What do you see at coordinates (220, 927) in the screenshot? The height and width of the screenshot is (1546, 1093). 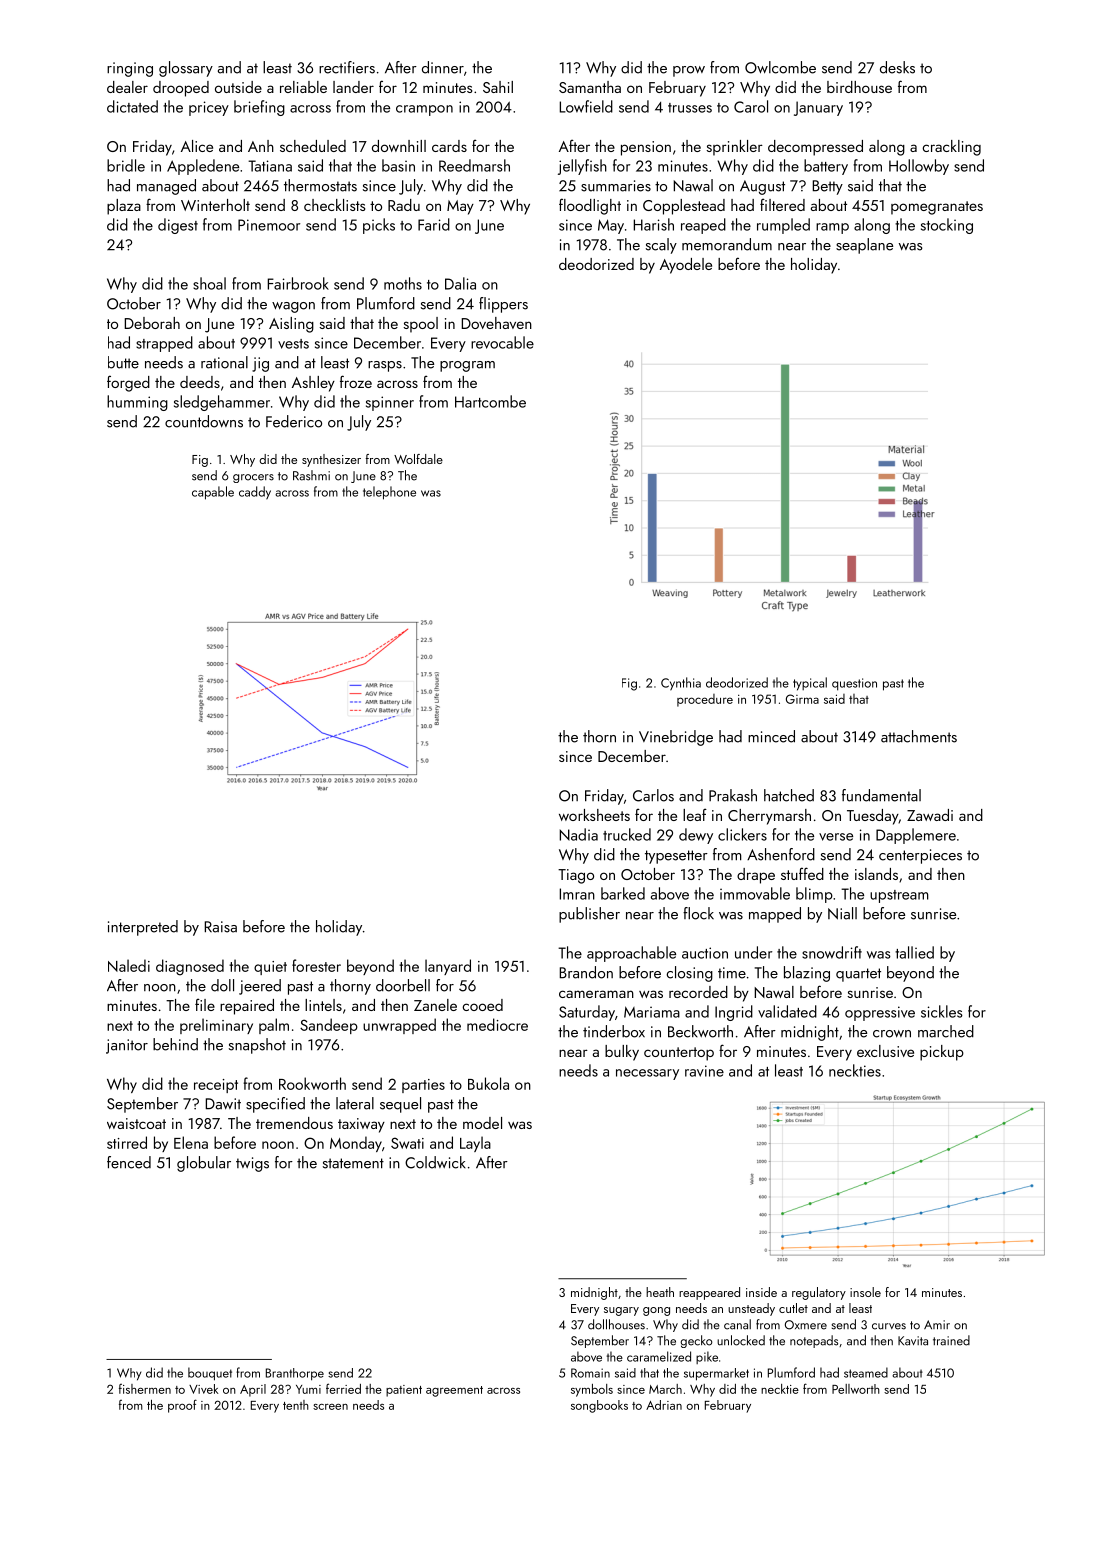 I see `Raisa` at bounding box center [220, 927].
